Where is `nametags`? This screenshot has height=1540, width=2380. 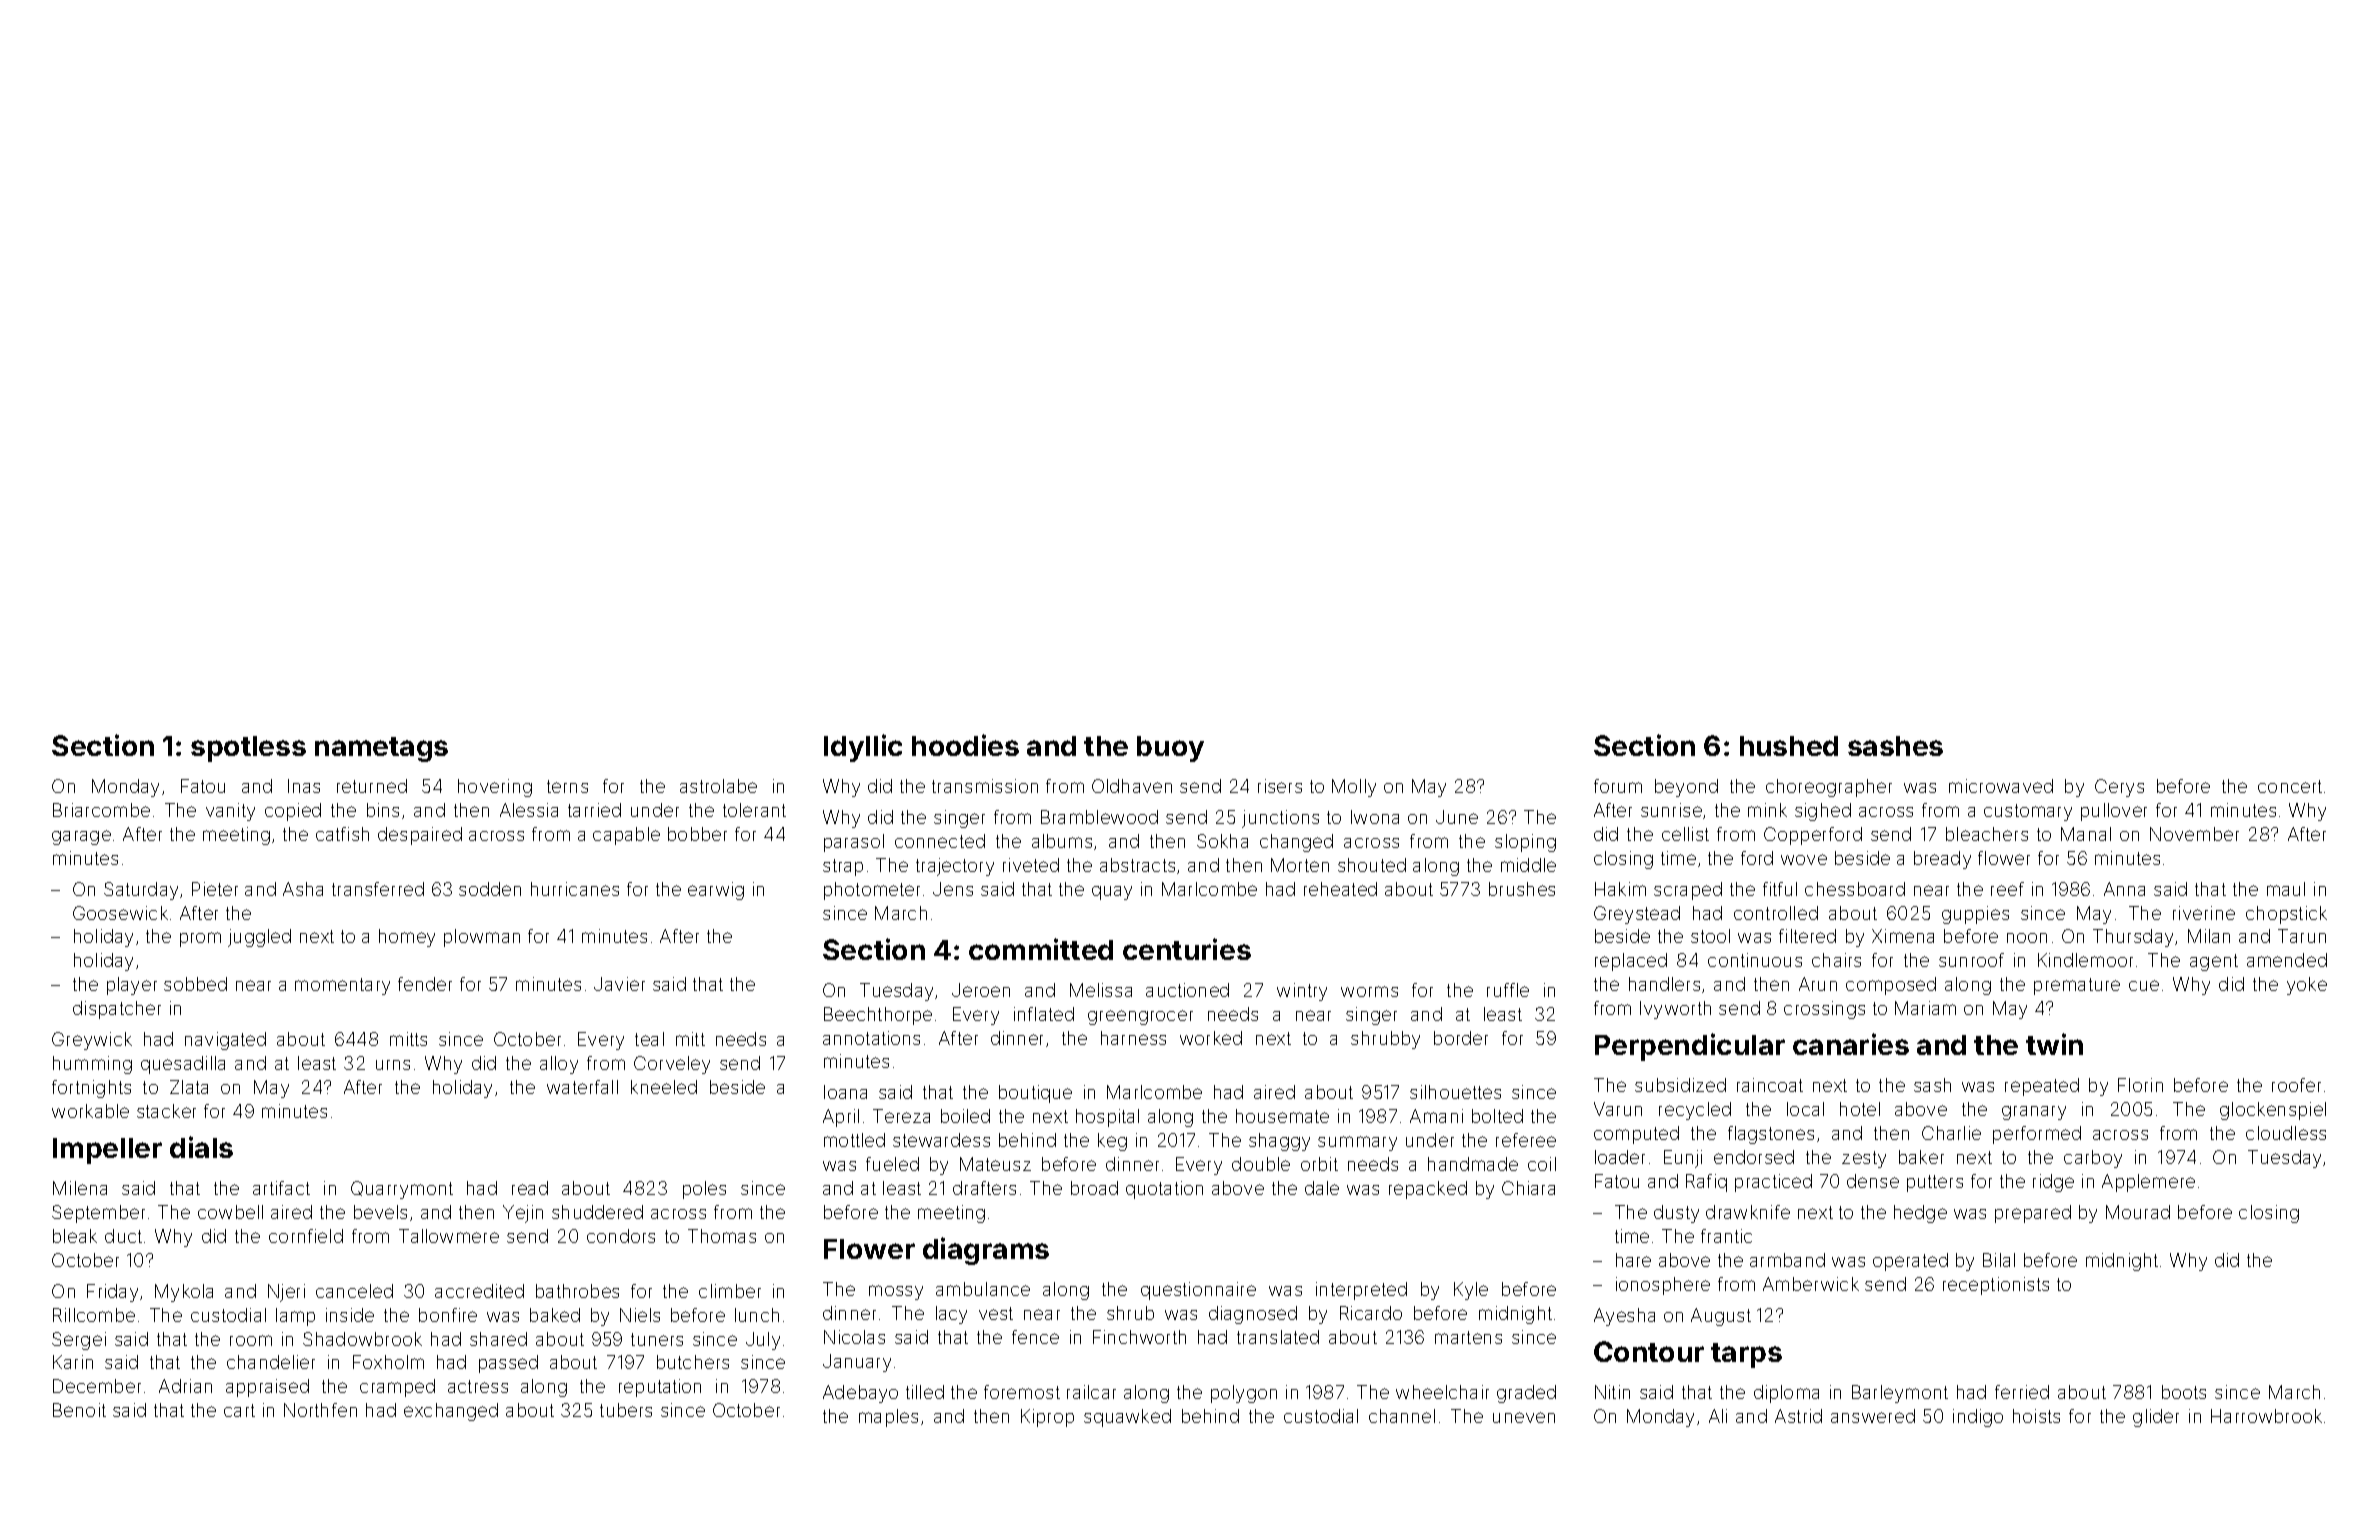
nametags is located at coordinates (381, 749).
